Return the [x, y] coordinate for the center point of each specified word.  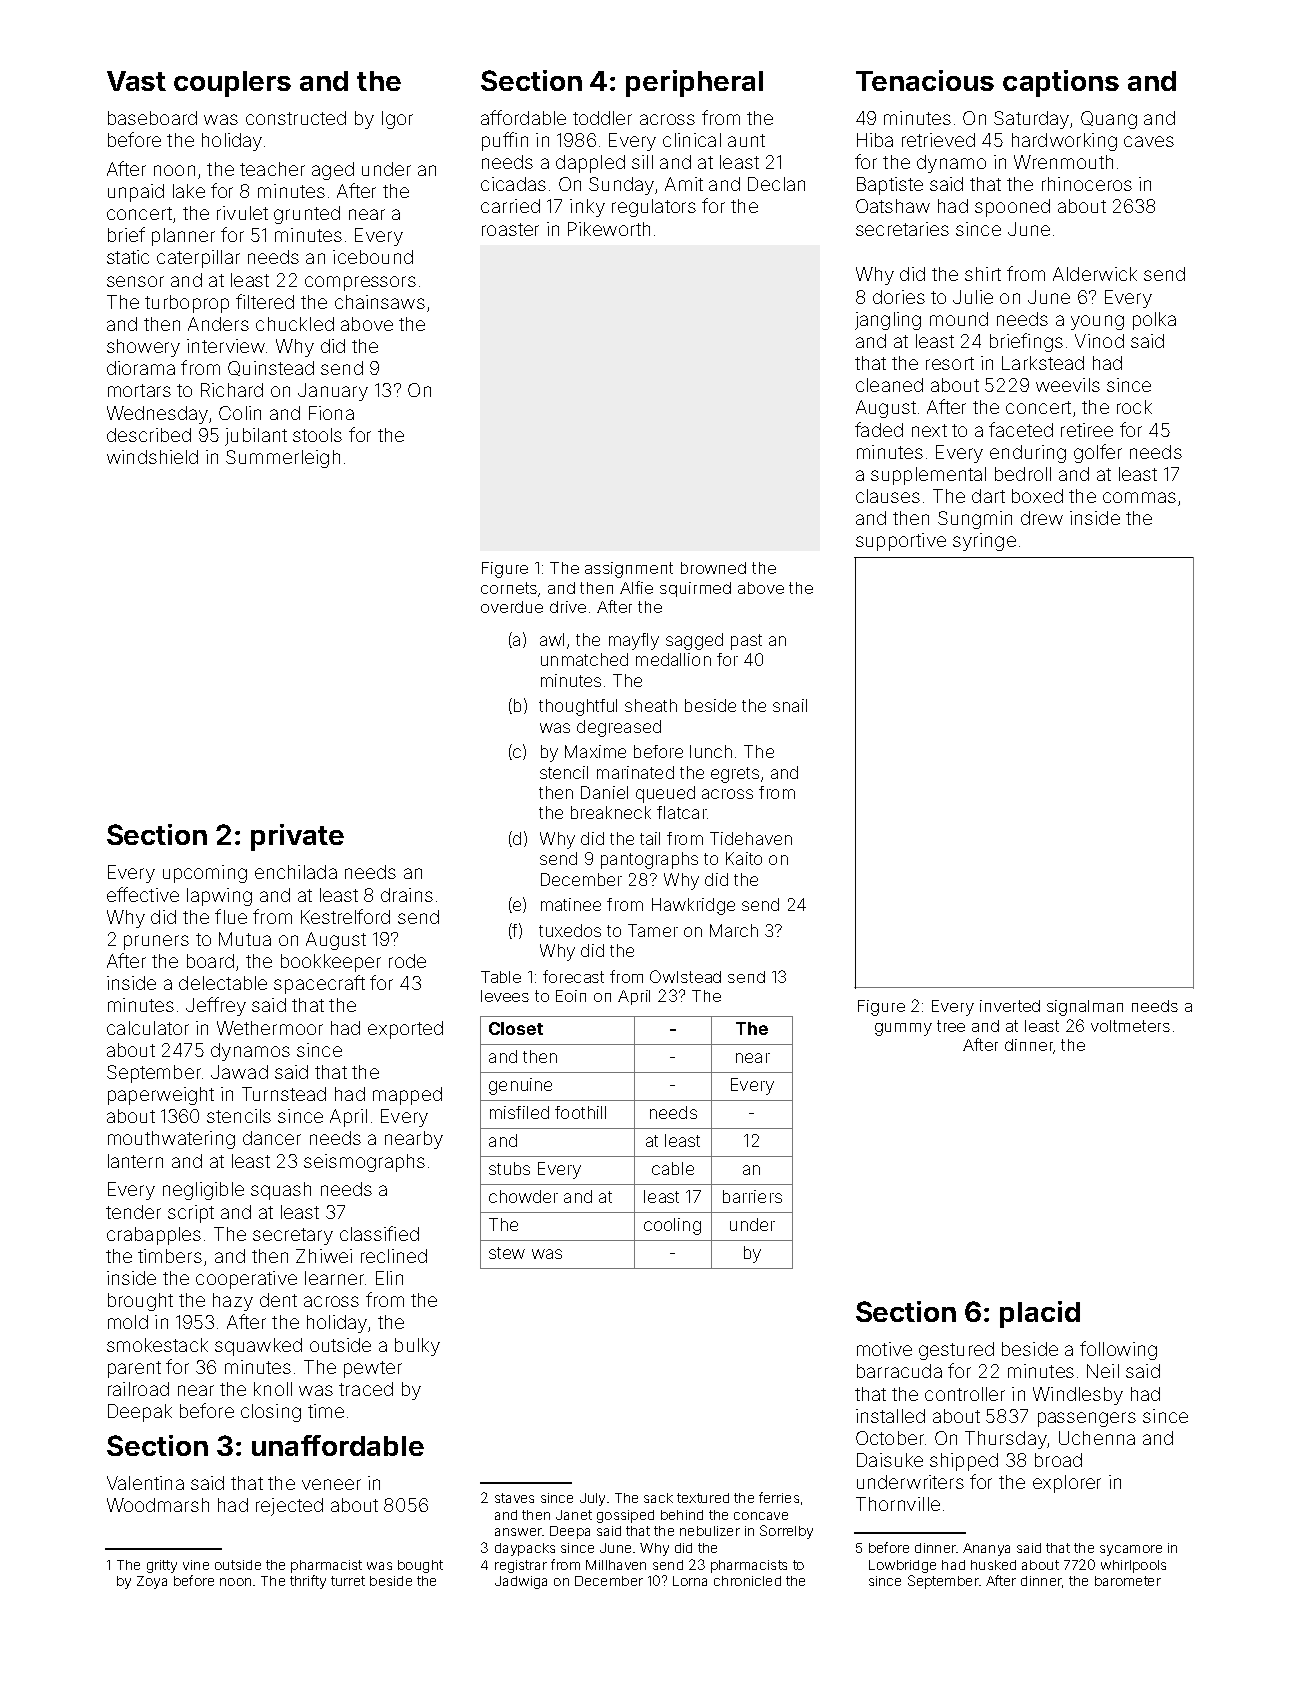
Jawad [239, 1072]
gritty [162, 1566]
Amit [684, 184]
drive [568, 607]
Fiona [331, 413]
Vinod [1099, 341]
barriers [752, 1196]
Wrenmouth [1063, 162]
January [333, 392]
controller [965, 1394]
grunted [307, 215]
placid [1040, 1314]
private [297, 837]
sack [658, 1498]
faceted [1021, 429]
